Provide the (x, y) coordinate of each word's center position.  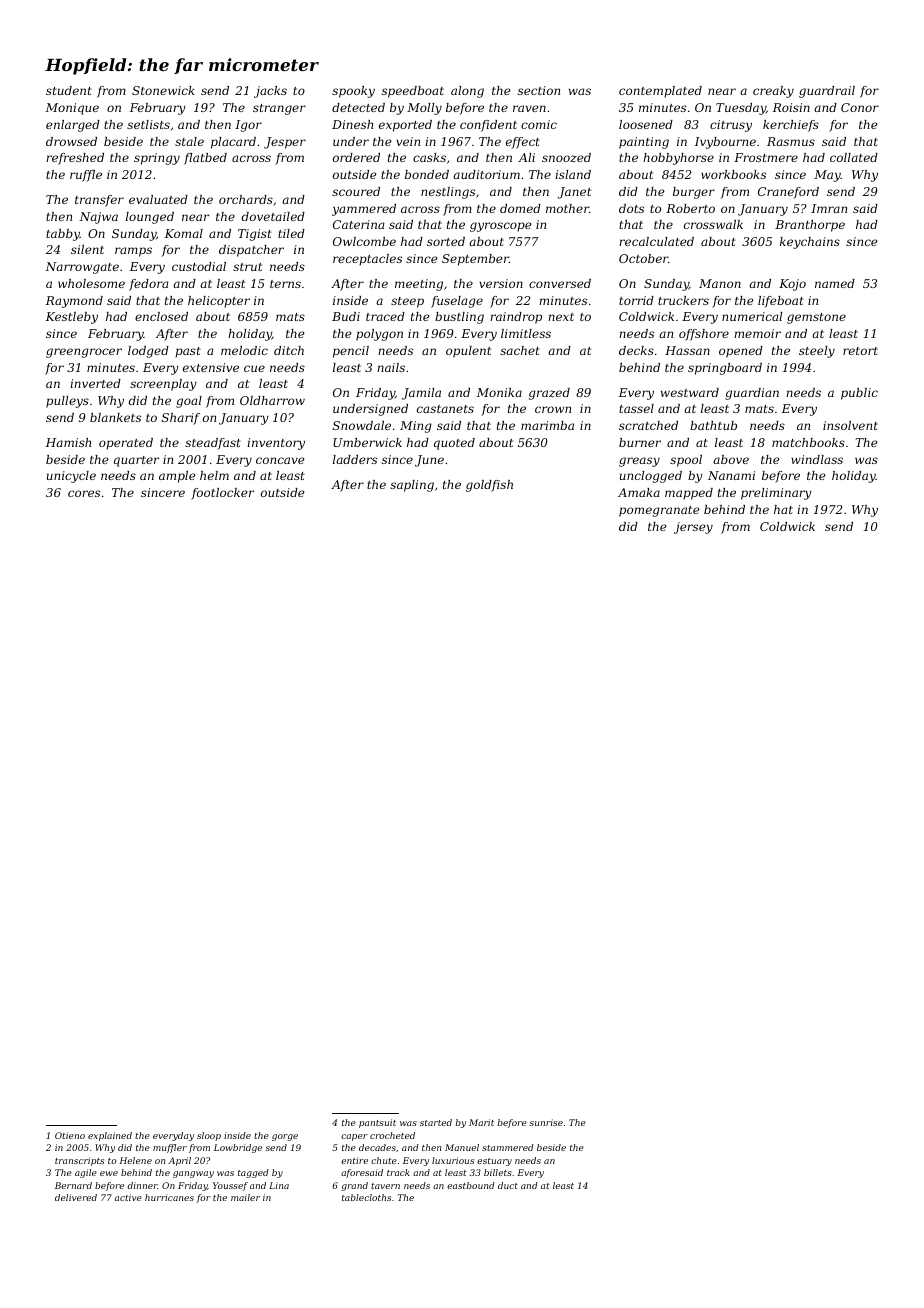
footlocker (222, 494)
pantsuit (377, 1123)
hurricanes (169, 1197)
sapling (412, 486)
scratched (648, 425)
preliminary (776, 494)
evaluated (158, 199)
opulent (468, 352)
